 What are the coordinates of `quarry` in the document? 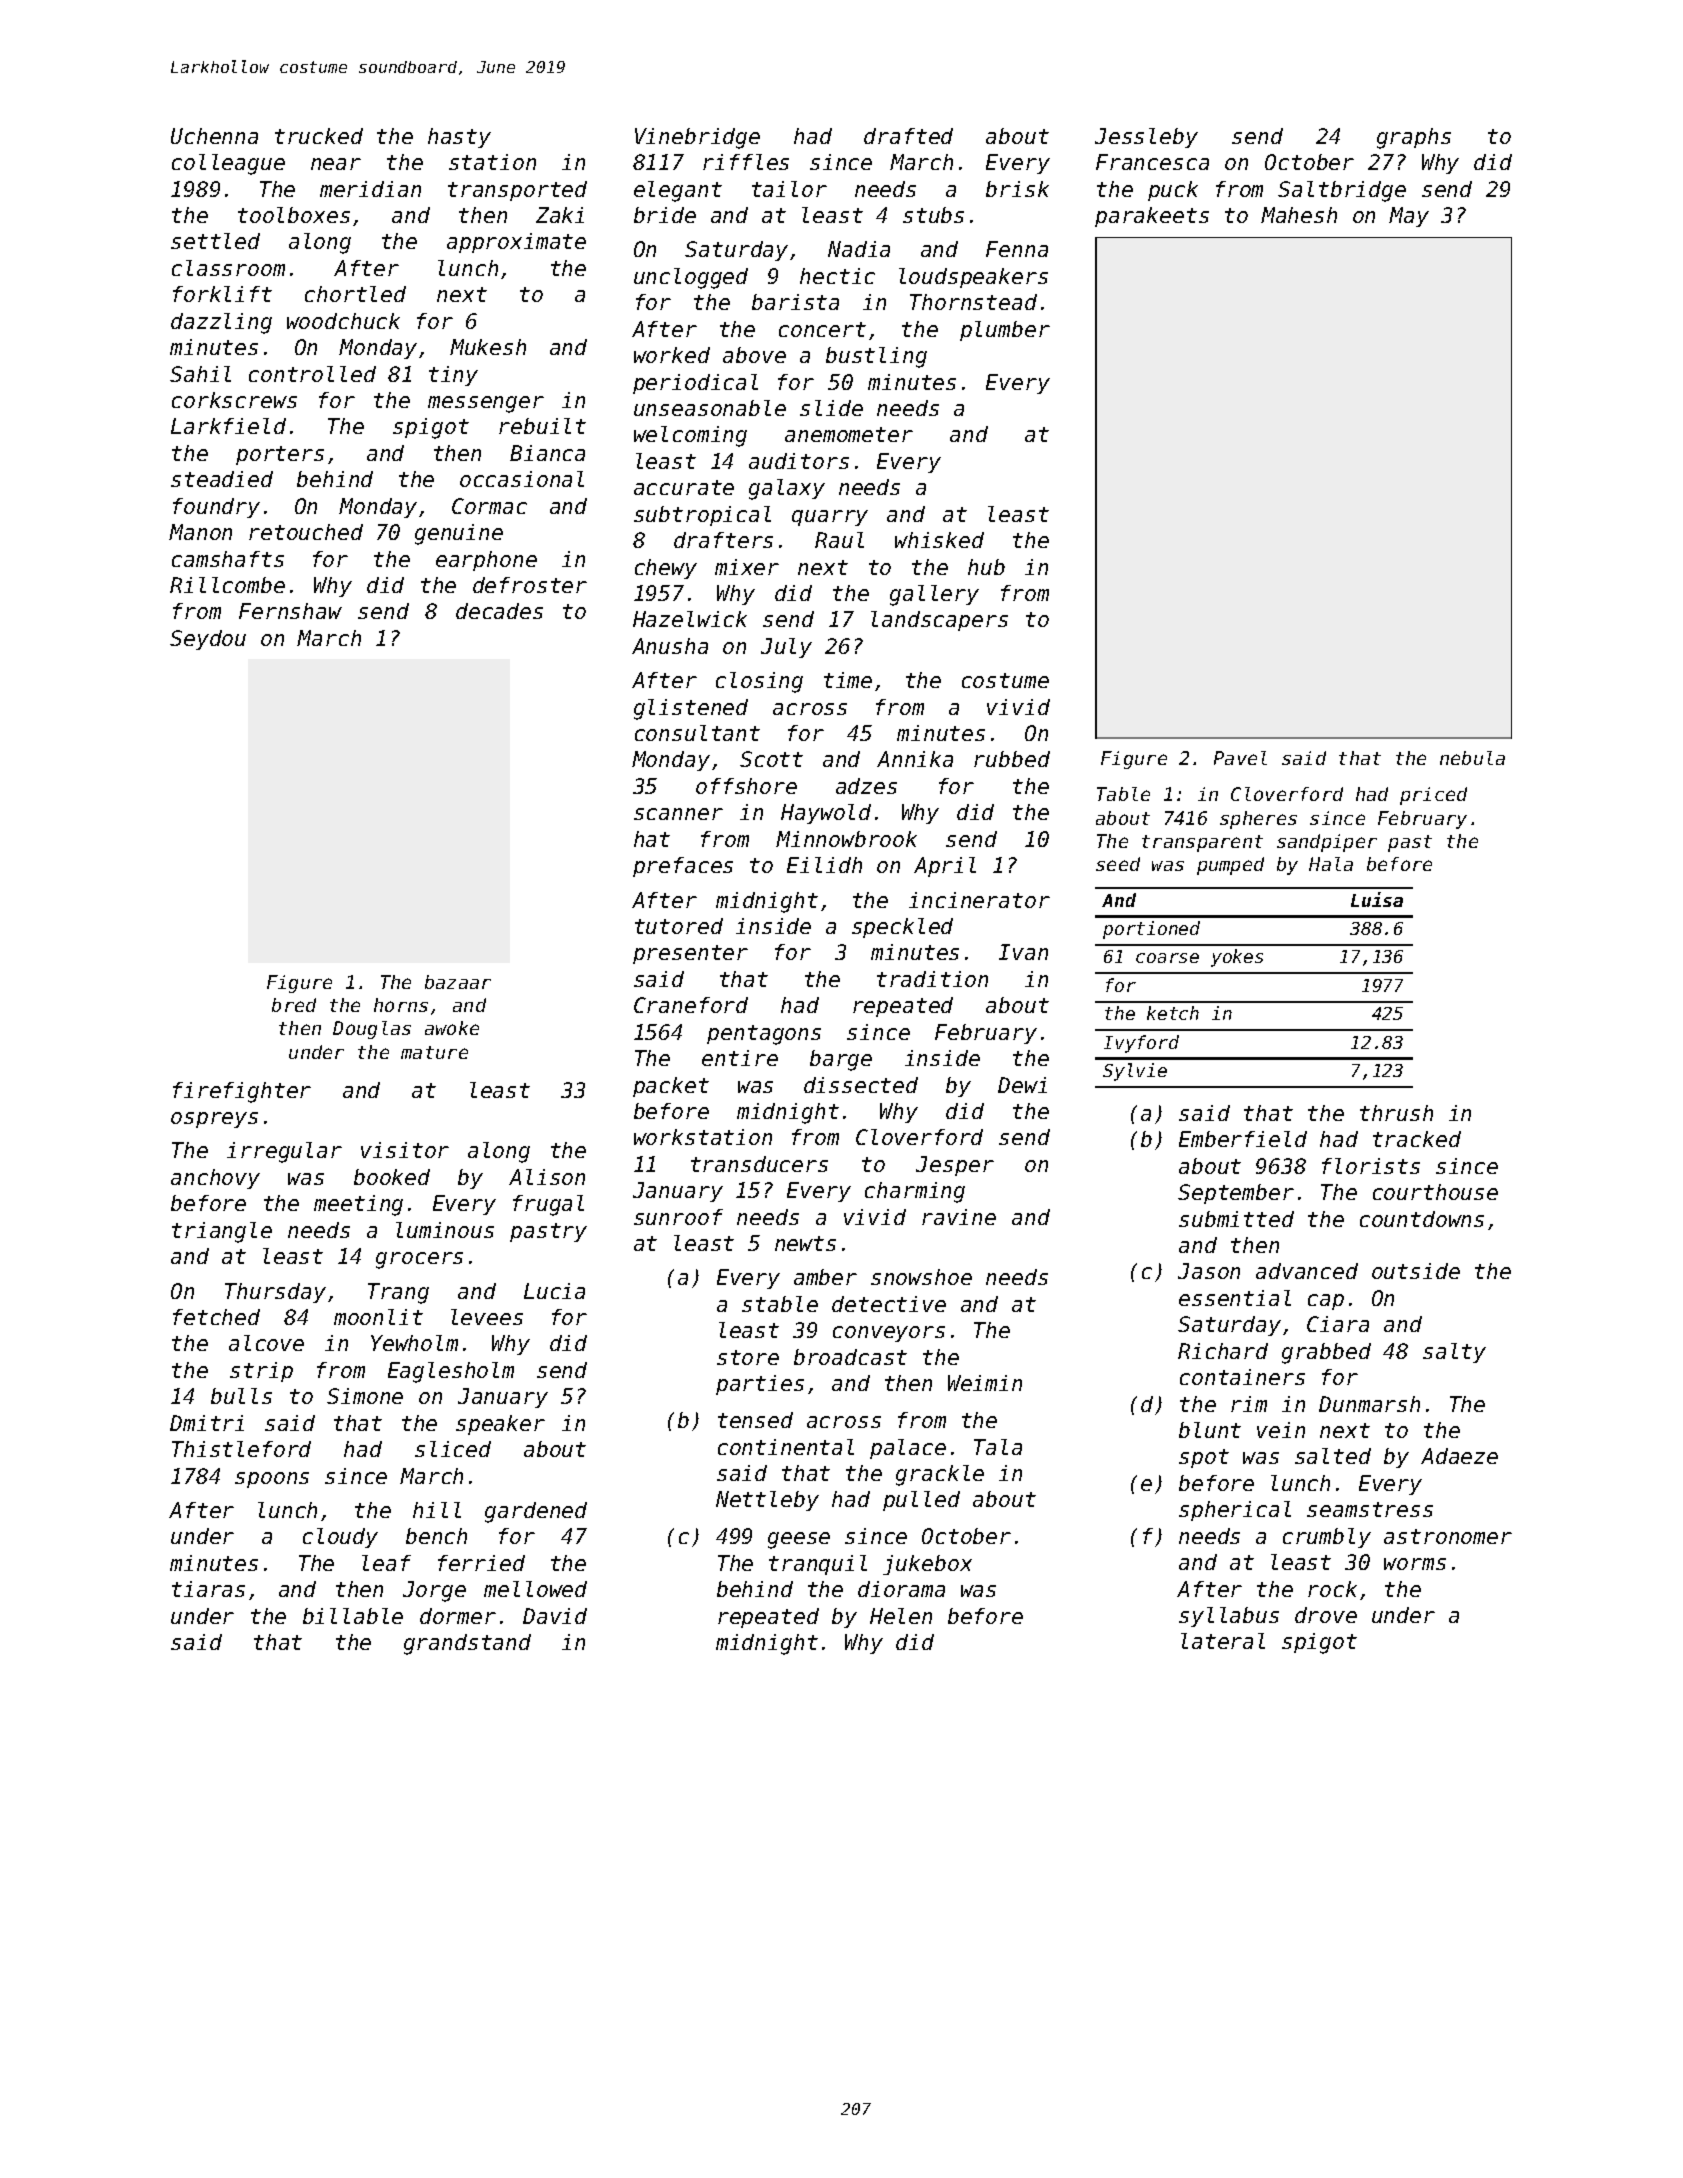 It's located at (830, 518).
